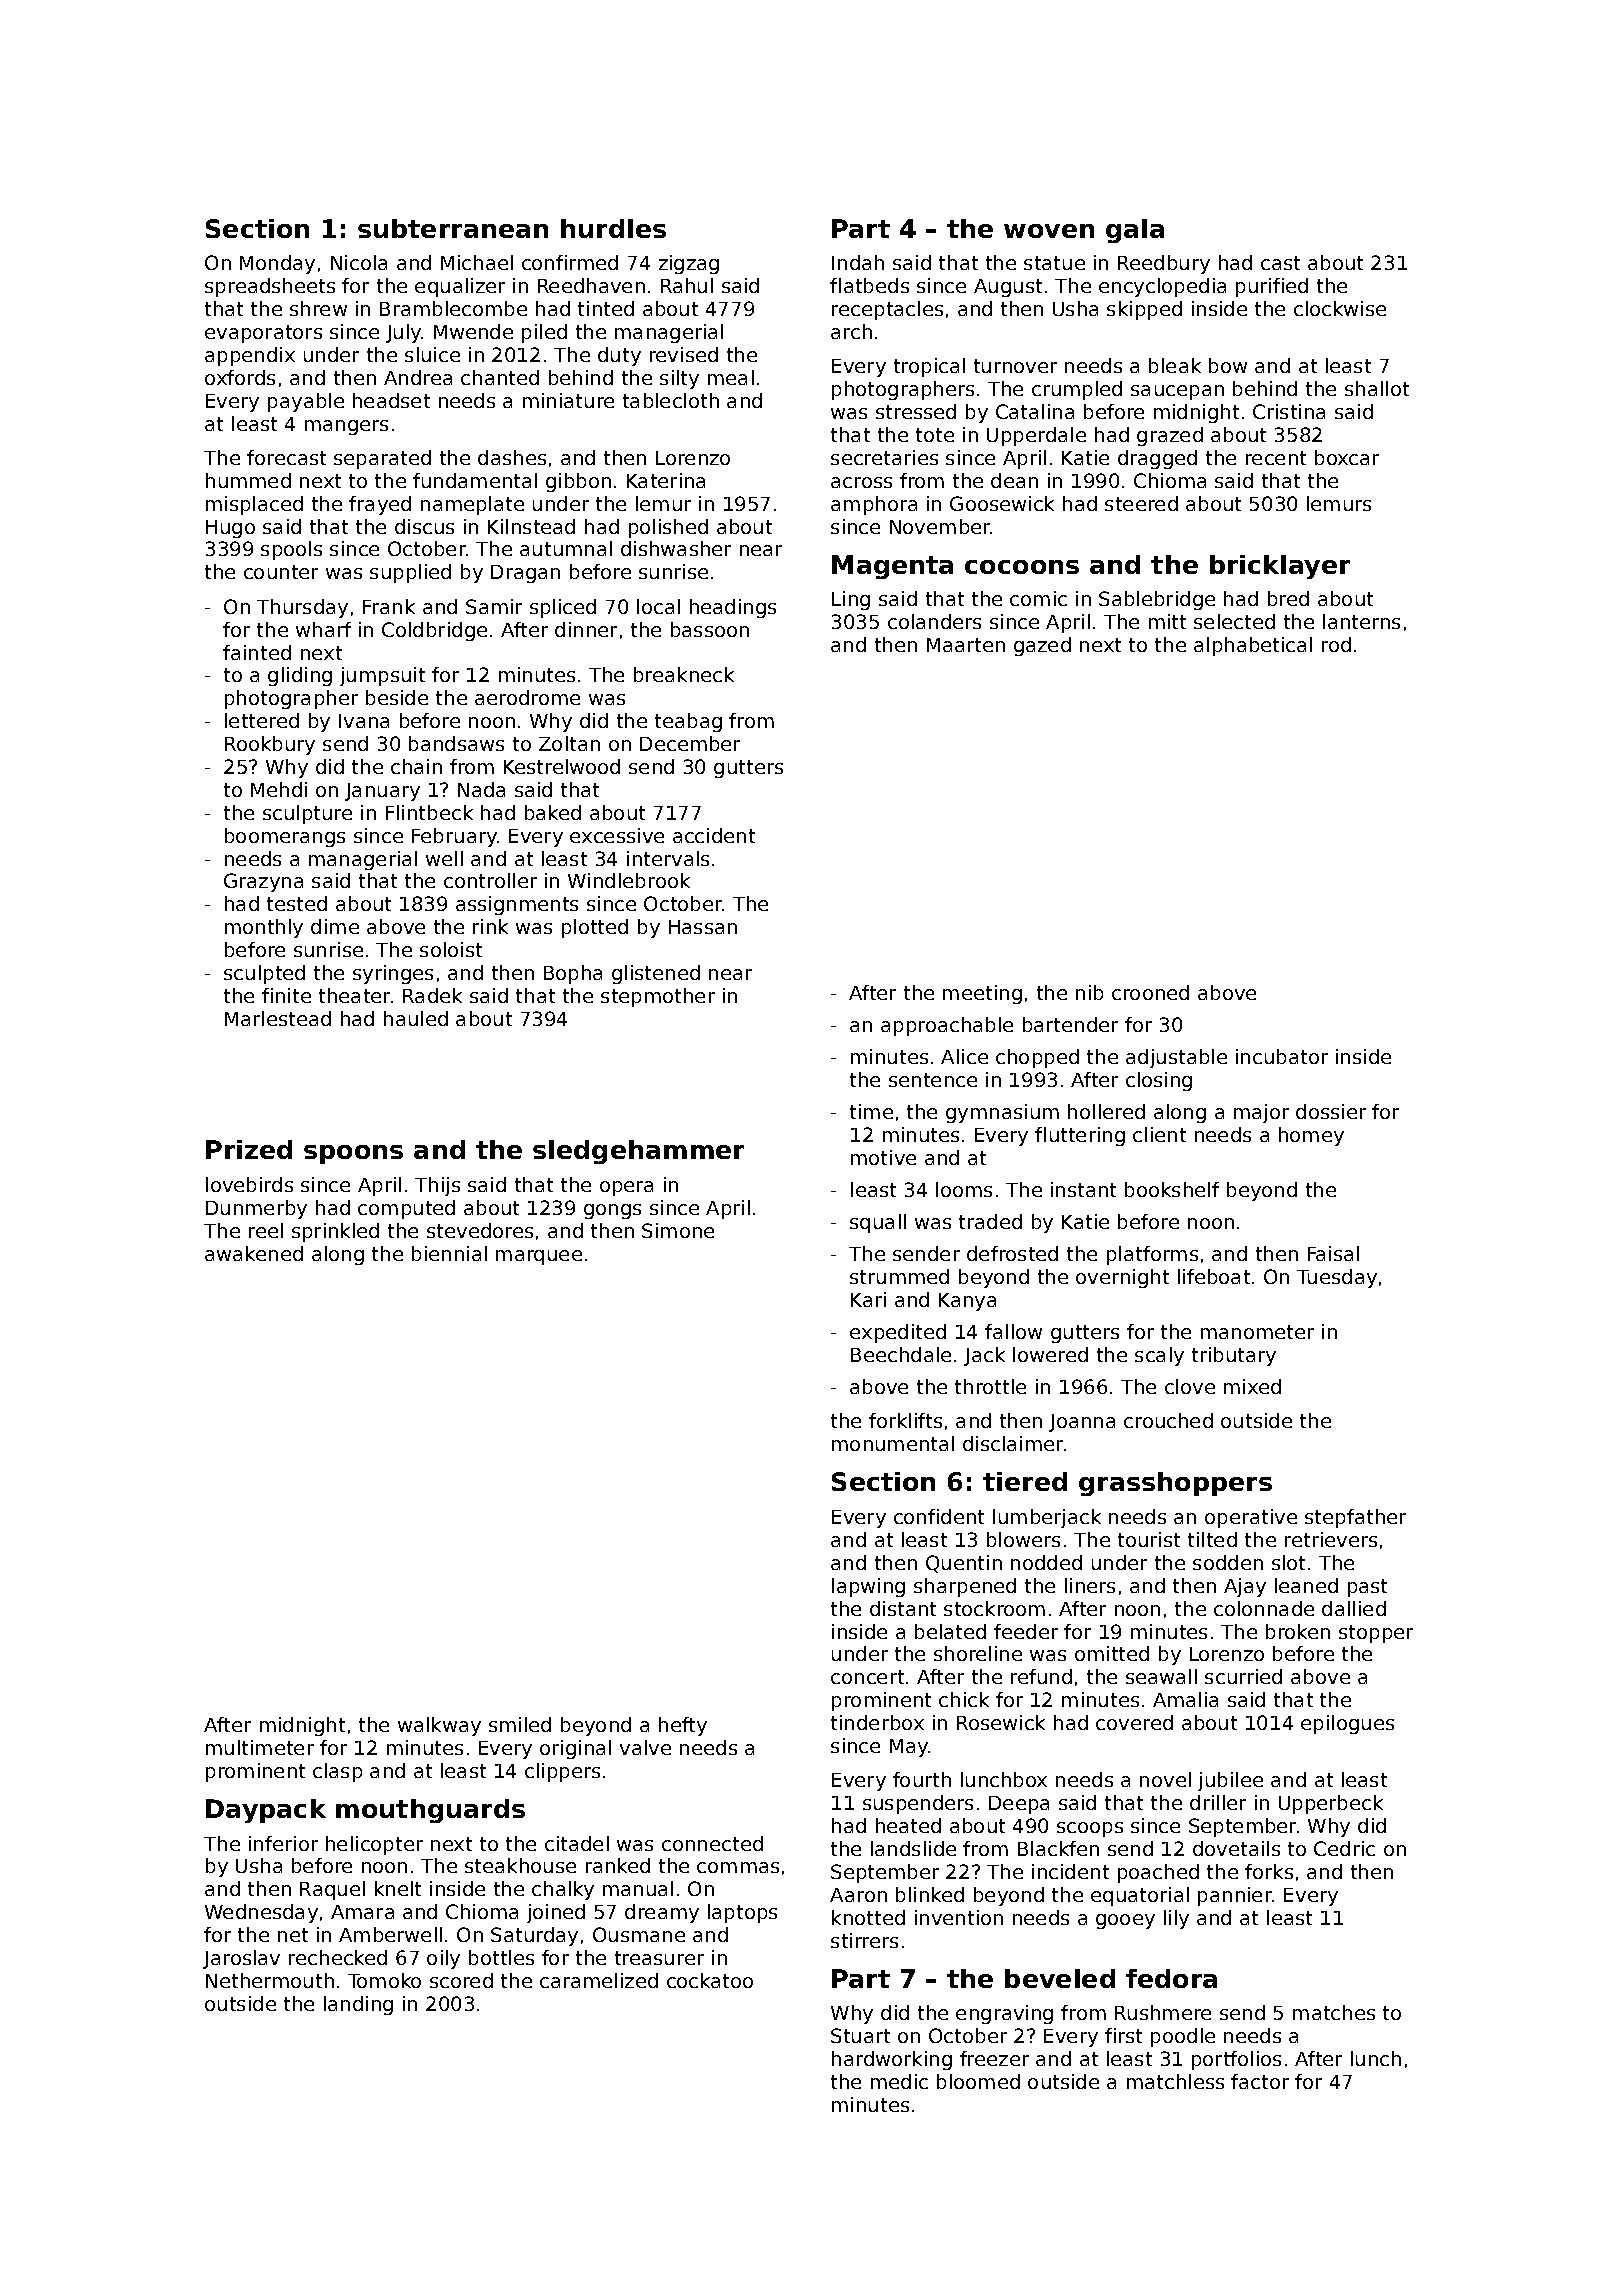 Image resolution: width=1620 pixels, height=2292 pixels. What do you see at coordinates (1253, 646) in the document?
I see `alphabetical` at bounding box center [1253, 646].
